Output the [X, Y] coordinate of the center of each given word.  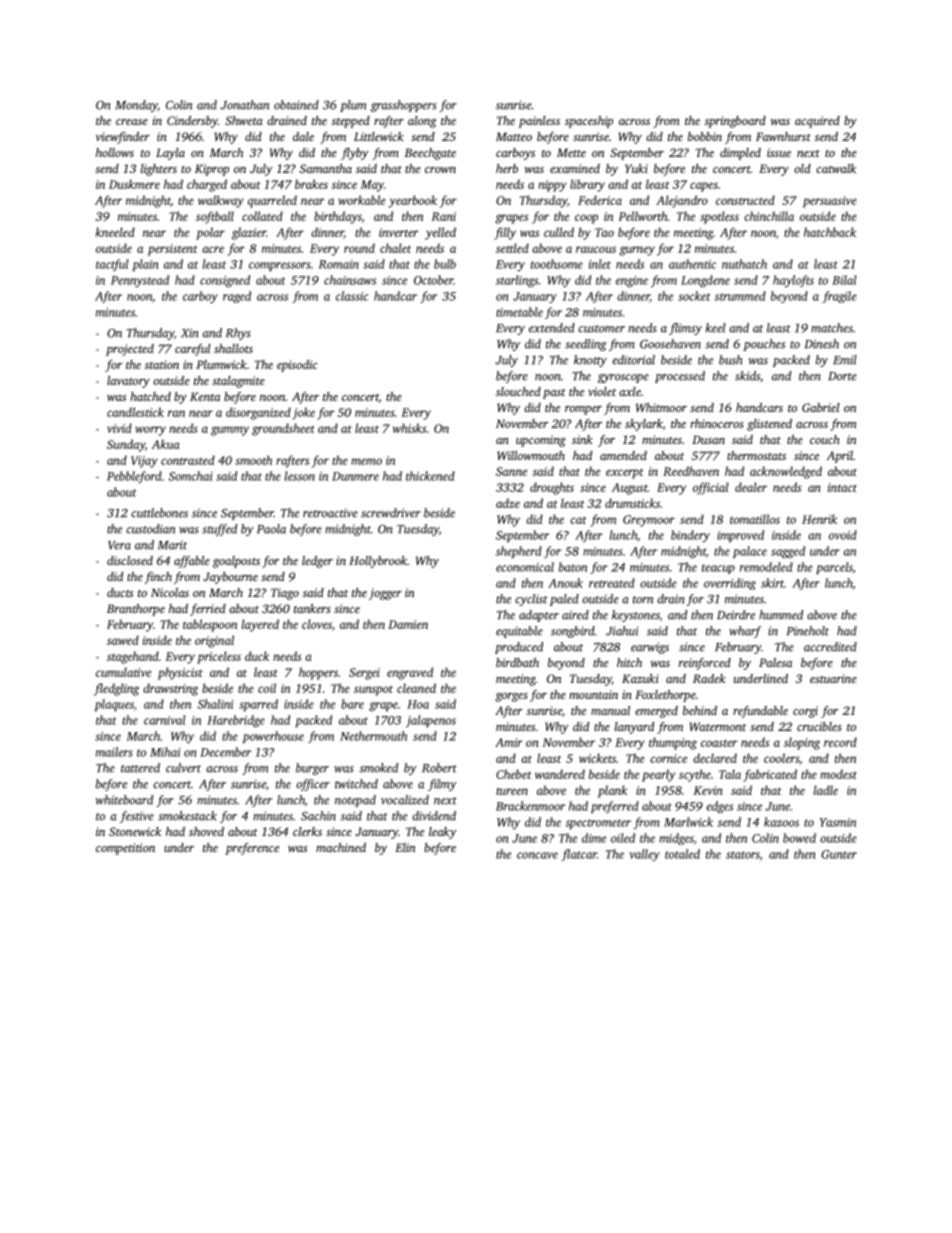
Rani [444, 216]
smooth [253, 460]
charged [207, 185]
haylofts [793, 281]
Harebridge [236, 721]
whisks [409, 428]
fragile [839, 297]
